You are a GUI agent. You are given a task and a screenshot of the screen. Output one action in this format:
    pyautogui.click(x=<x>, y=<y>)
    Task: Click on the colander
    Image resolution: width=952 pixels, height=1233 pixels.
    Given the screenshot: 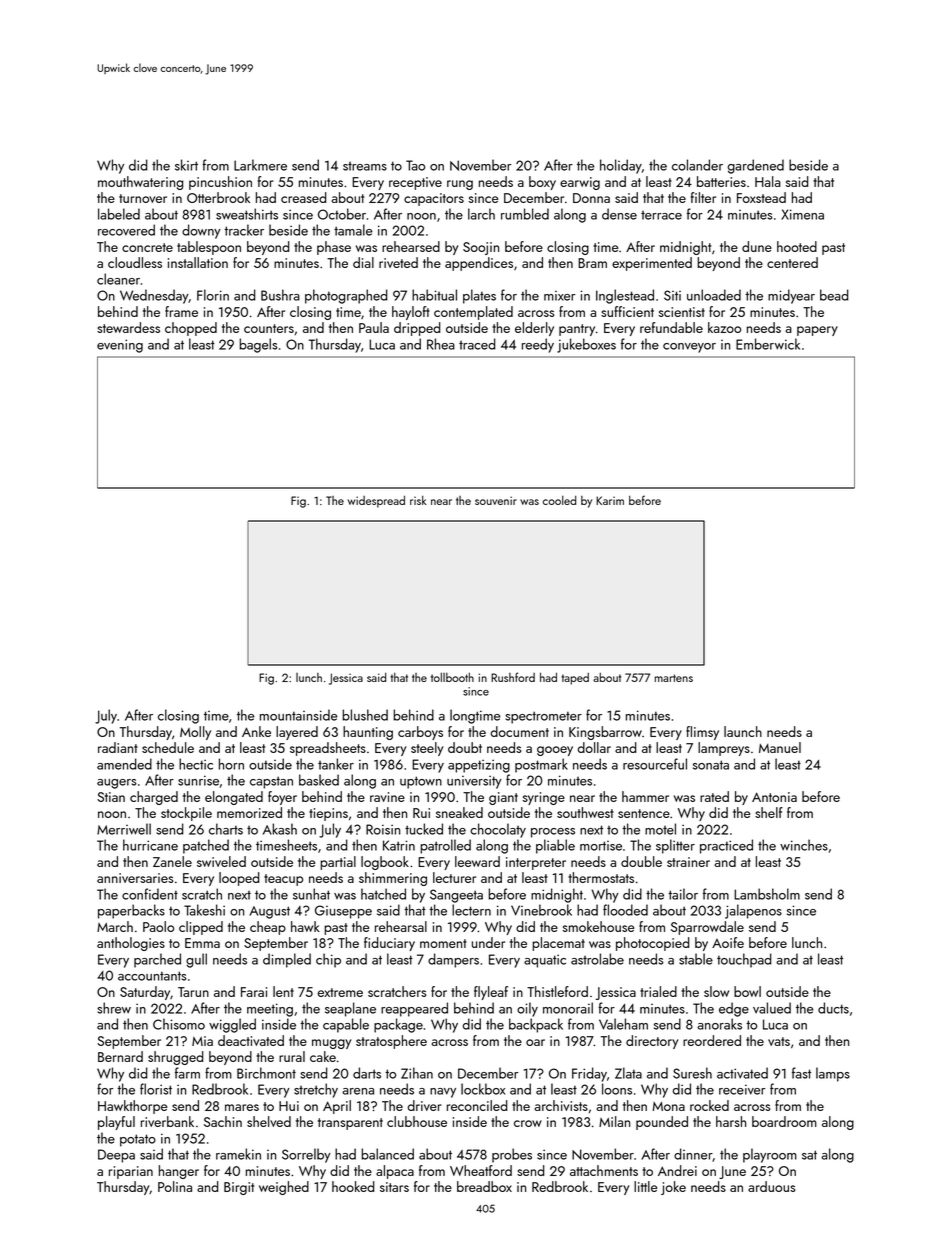 What is the action you would take?
    pyautogui.click(x=697, y=165)
